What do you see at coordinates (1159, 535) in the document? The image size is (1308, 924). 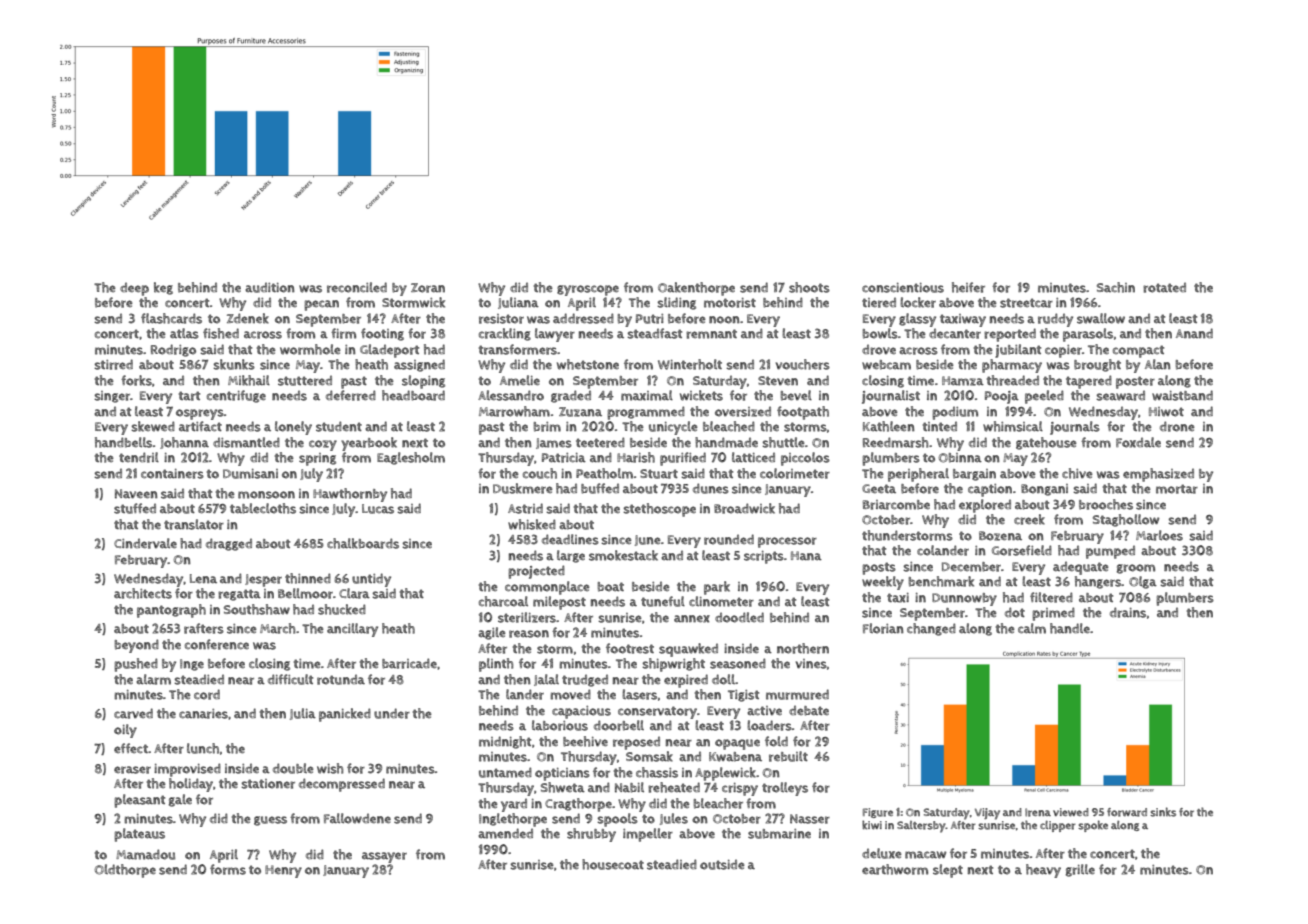 I see `Marloes` at bounding box center [1159, 535].
